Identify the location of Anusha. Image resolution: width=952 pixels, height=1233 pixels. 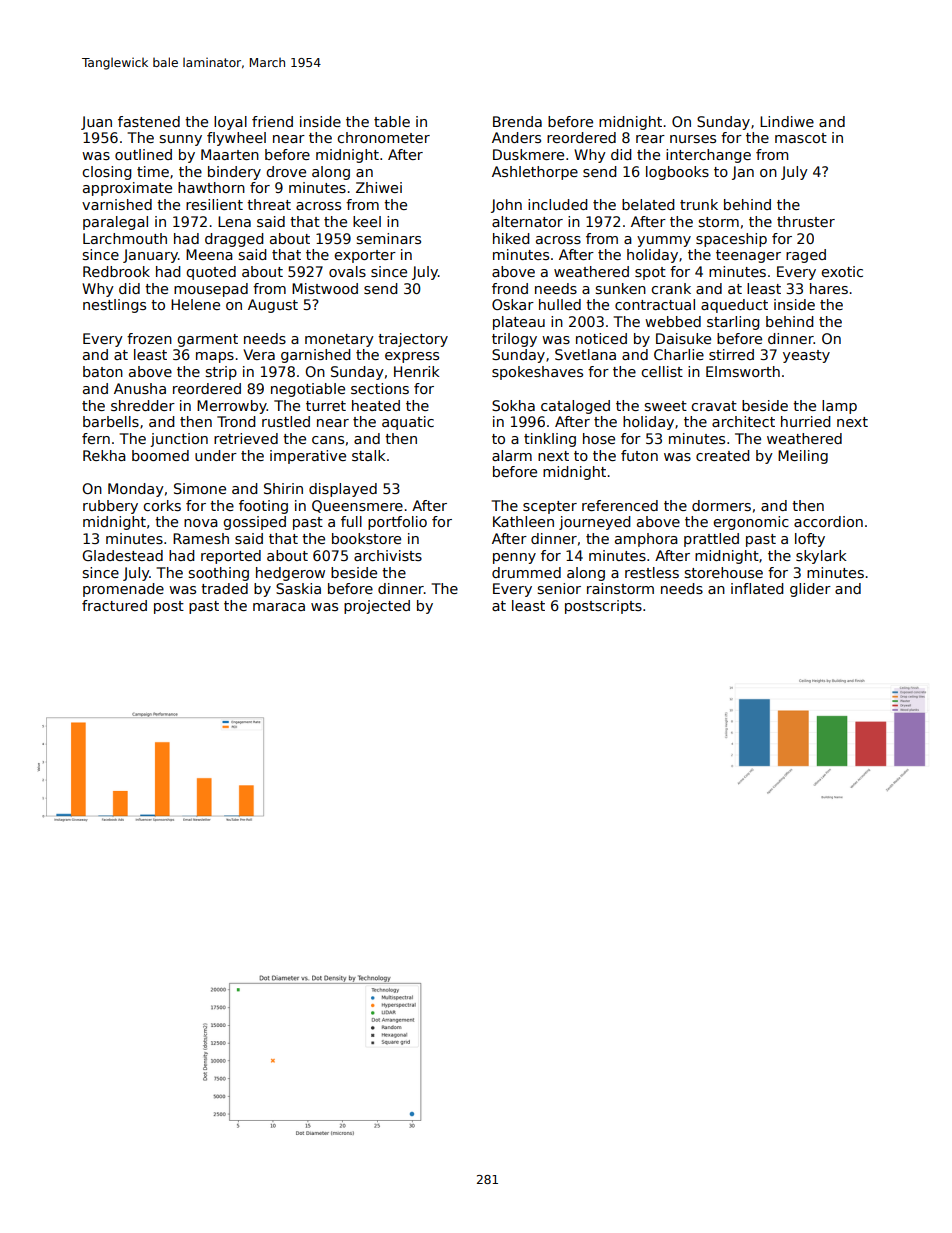
(140, 388).
